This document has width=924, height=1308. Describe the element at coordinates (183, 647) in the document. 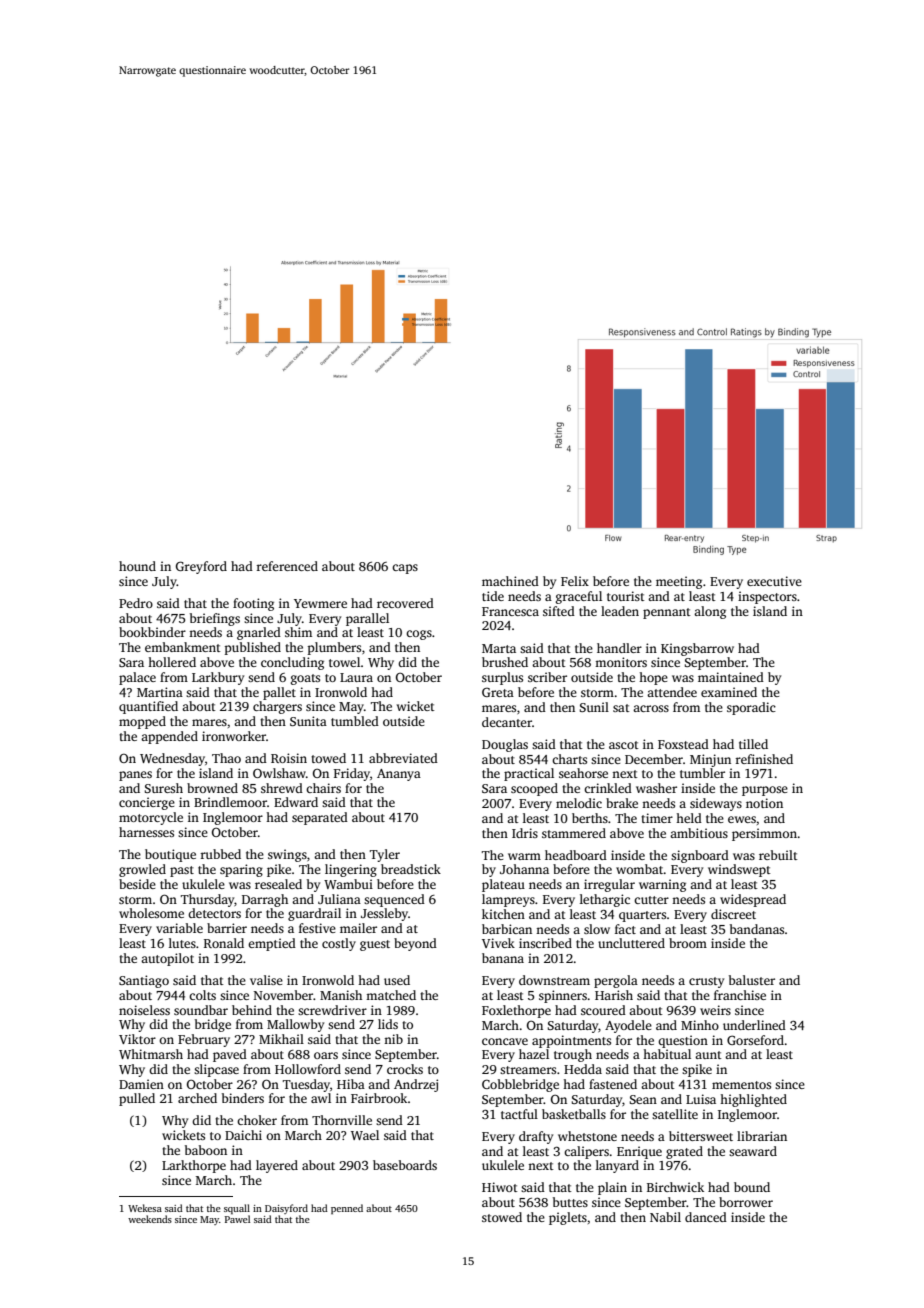

I see `embankment` at that location.
